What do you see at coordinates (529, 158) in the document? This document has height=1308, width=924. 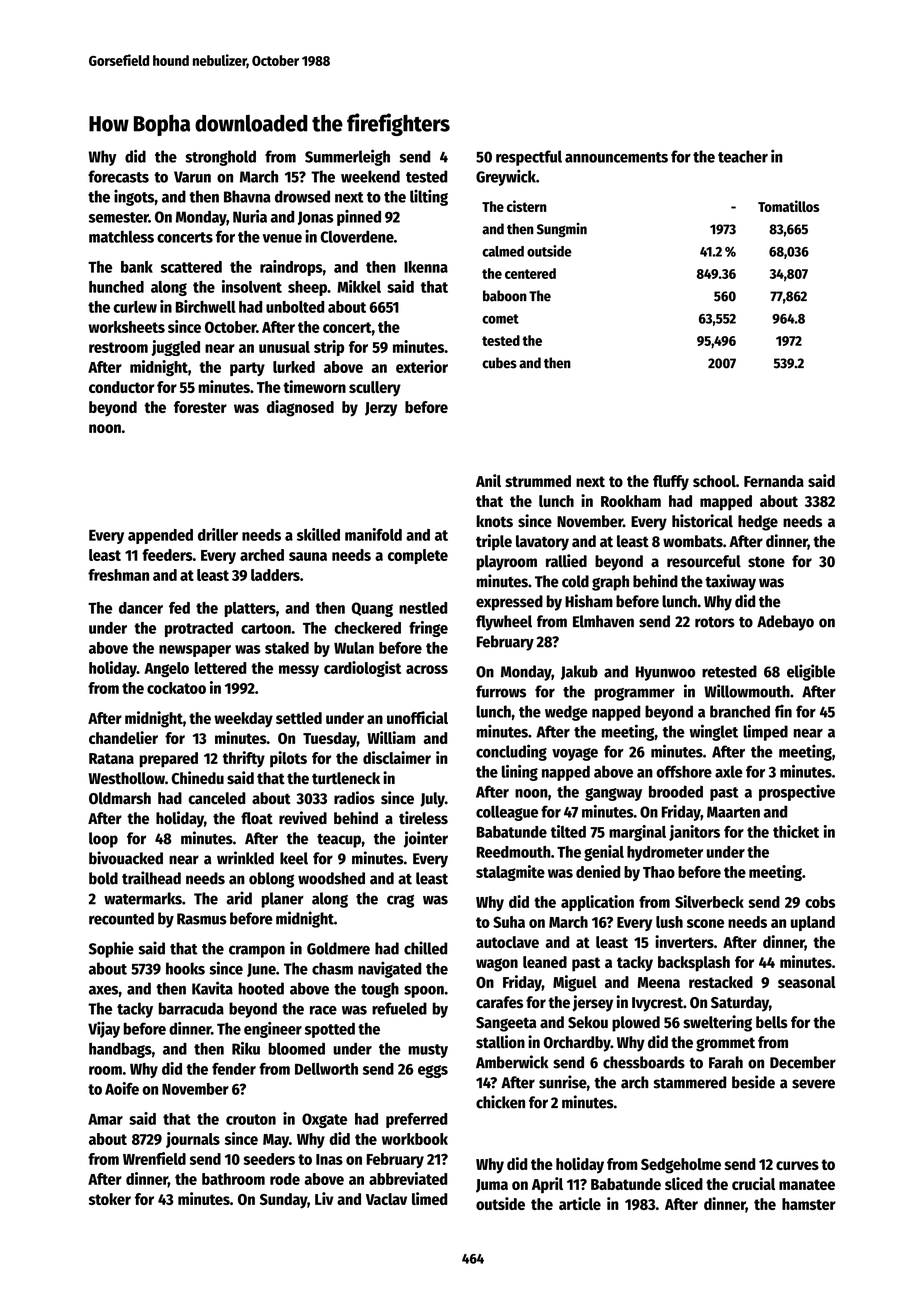 I see `respectful` at bounding box center [529, 158].
